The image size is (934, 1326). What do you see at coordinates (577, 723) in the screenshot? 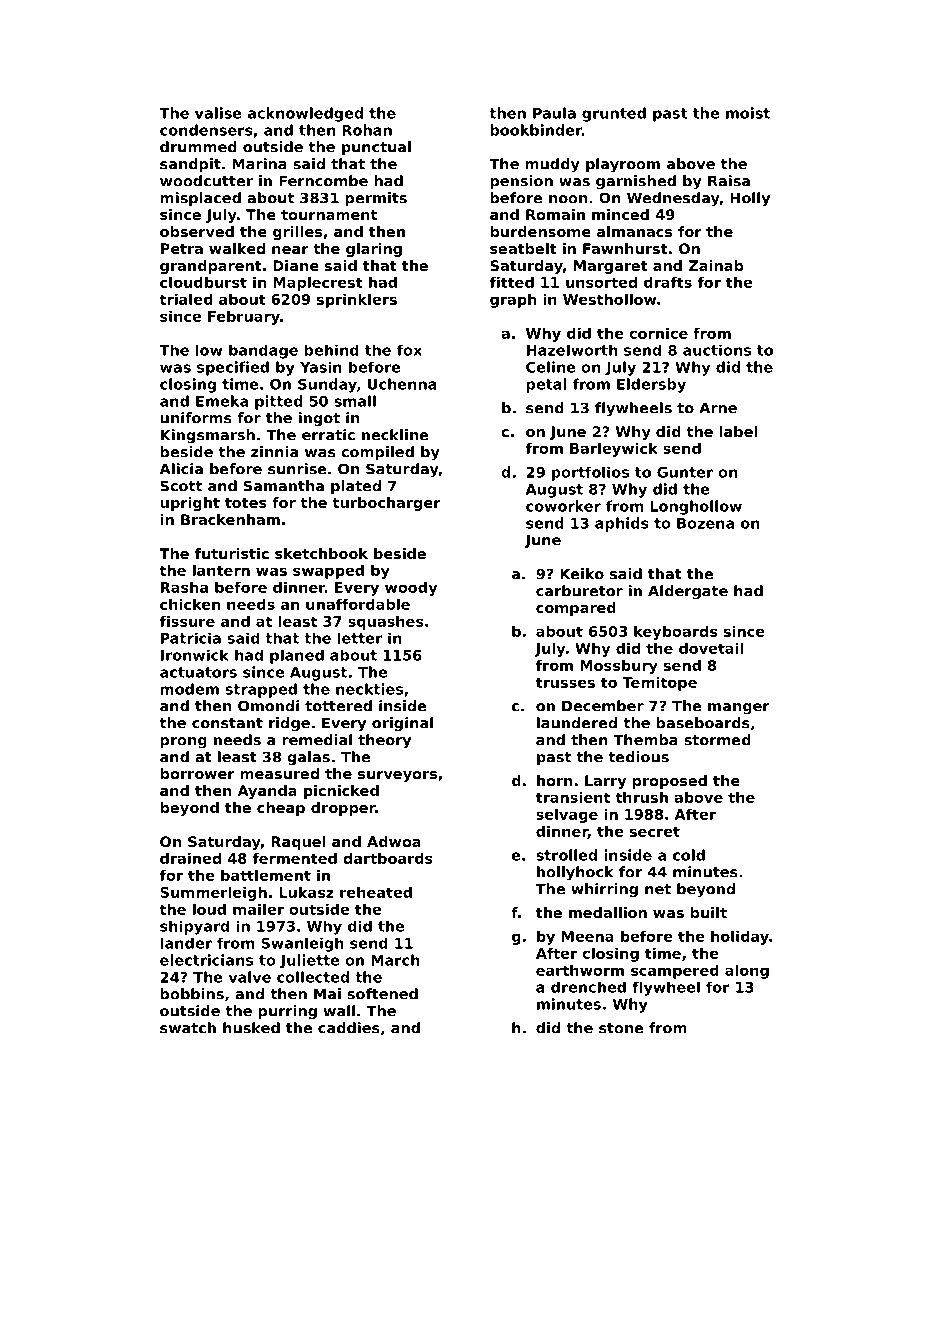
I see `laundered` at bounding box center [577, 723].
